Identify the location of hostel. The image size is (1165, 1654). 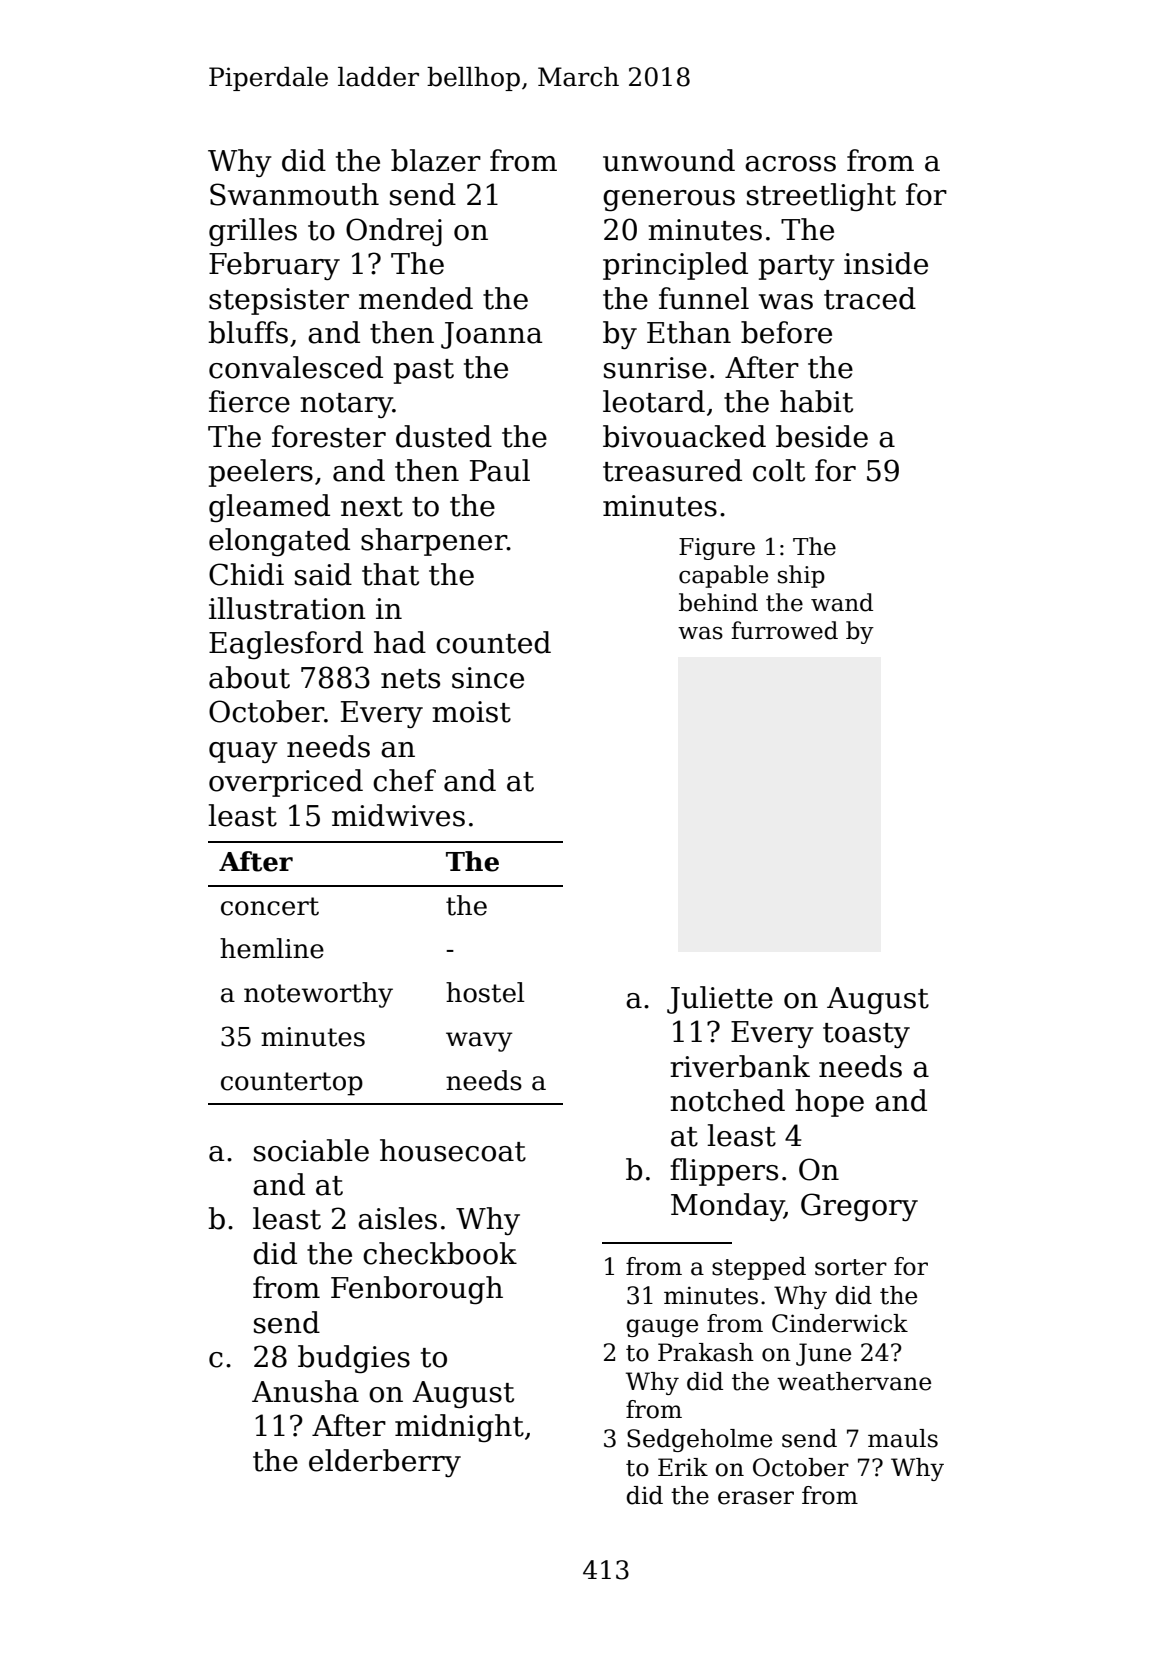
(485, 992).
